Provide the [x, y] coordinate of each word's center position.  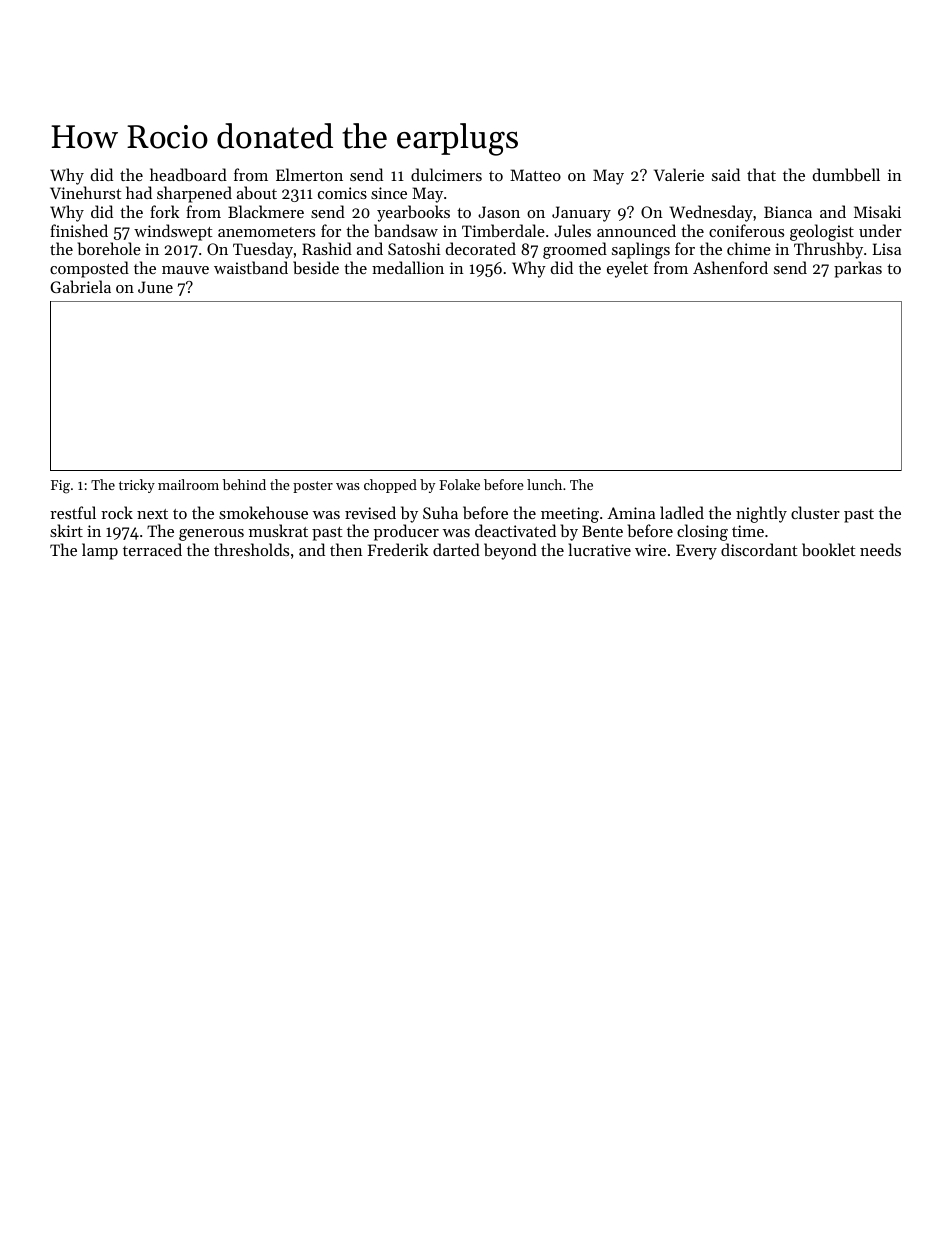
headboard [188, 174]
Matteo [535, 175]
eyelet [627, 269]
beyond [510, 551]
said [726, 174]
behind [244, 484]
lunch [544, 484]
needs [880, 549]
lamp [100, 551]
